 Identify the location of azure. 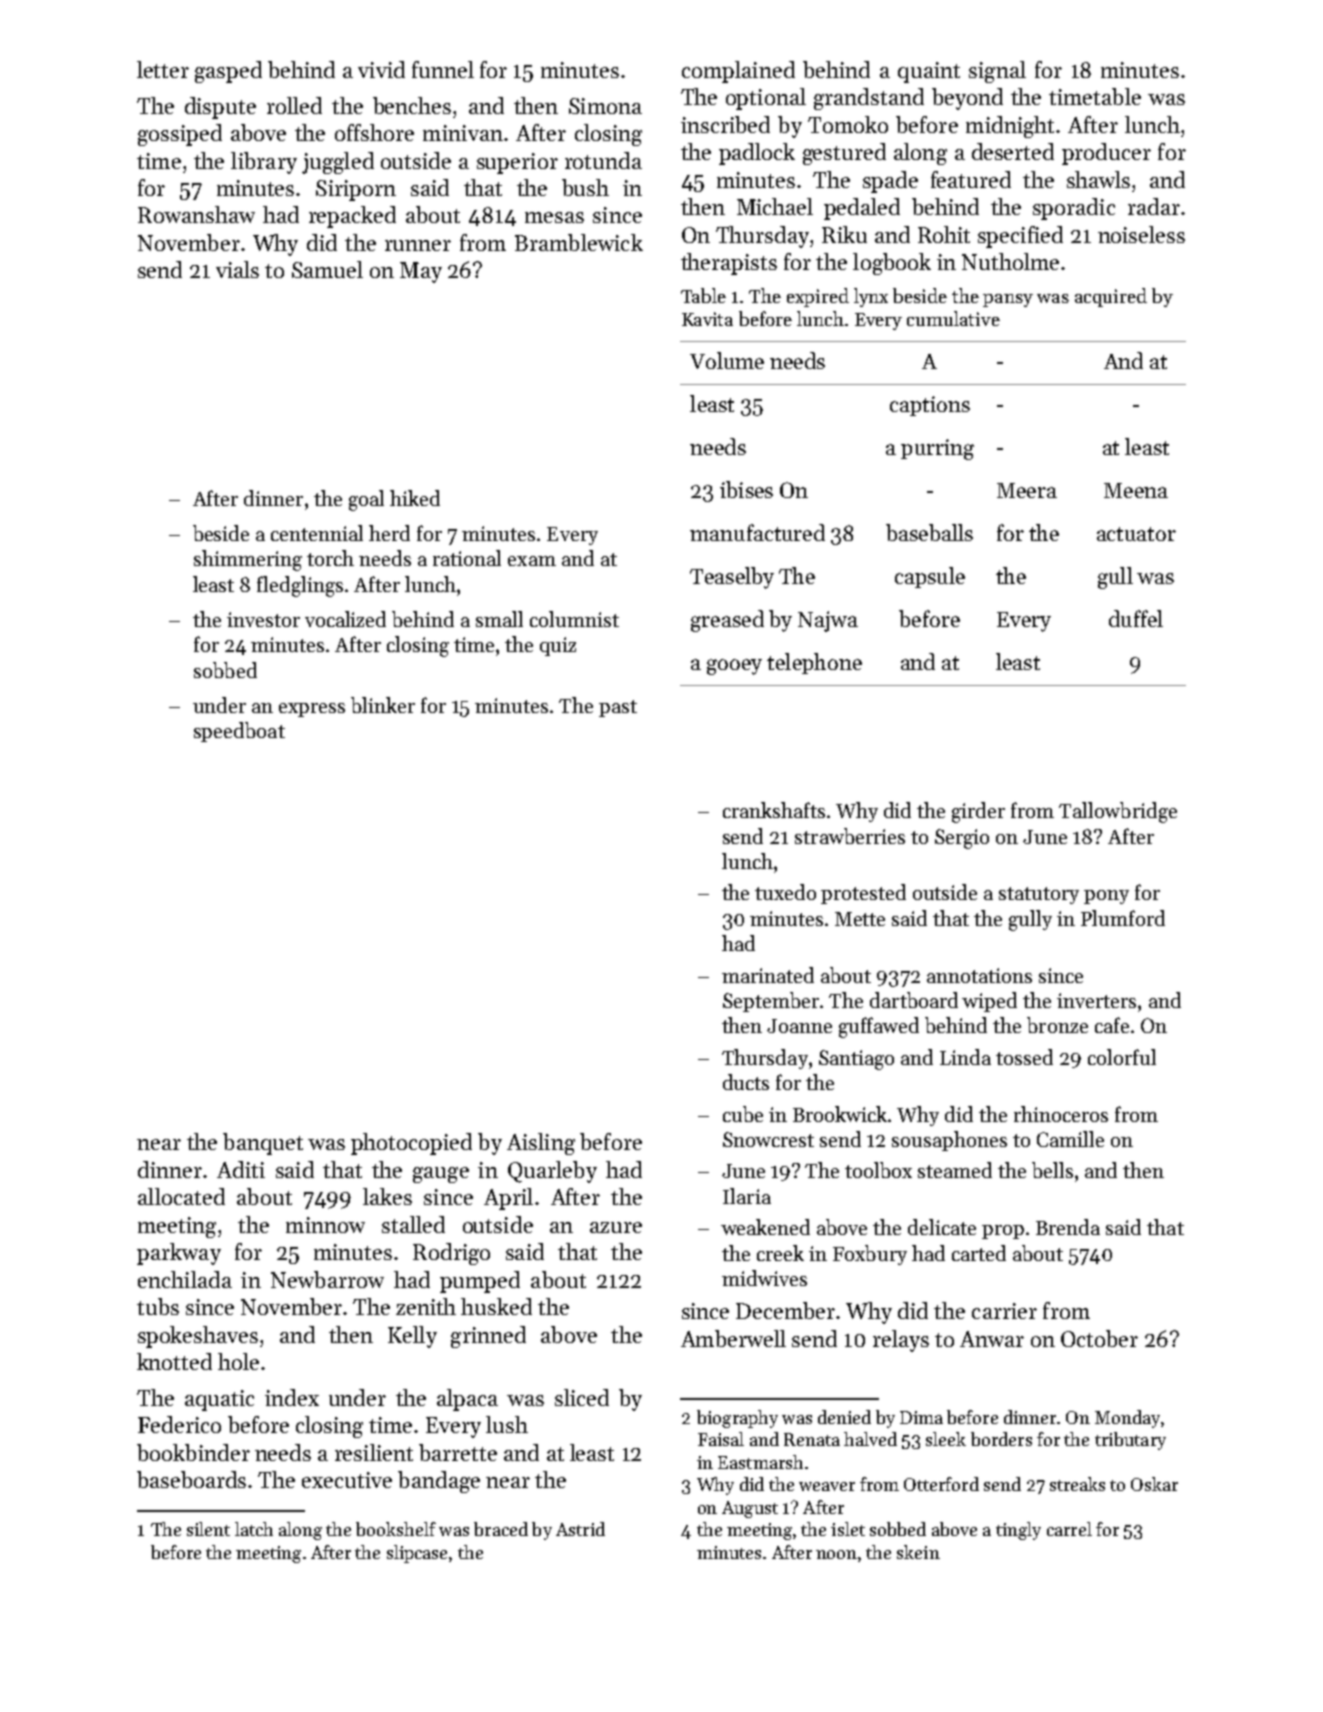
(616, 1227).
